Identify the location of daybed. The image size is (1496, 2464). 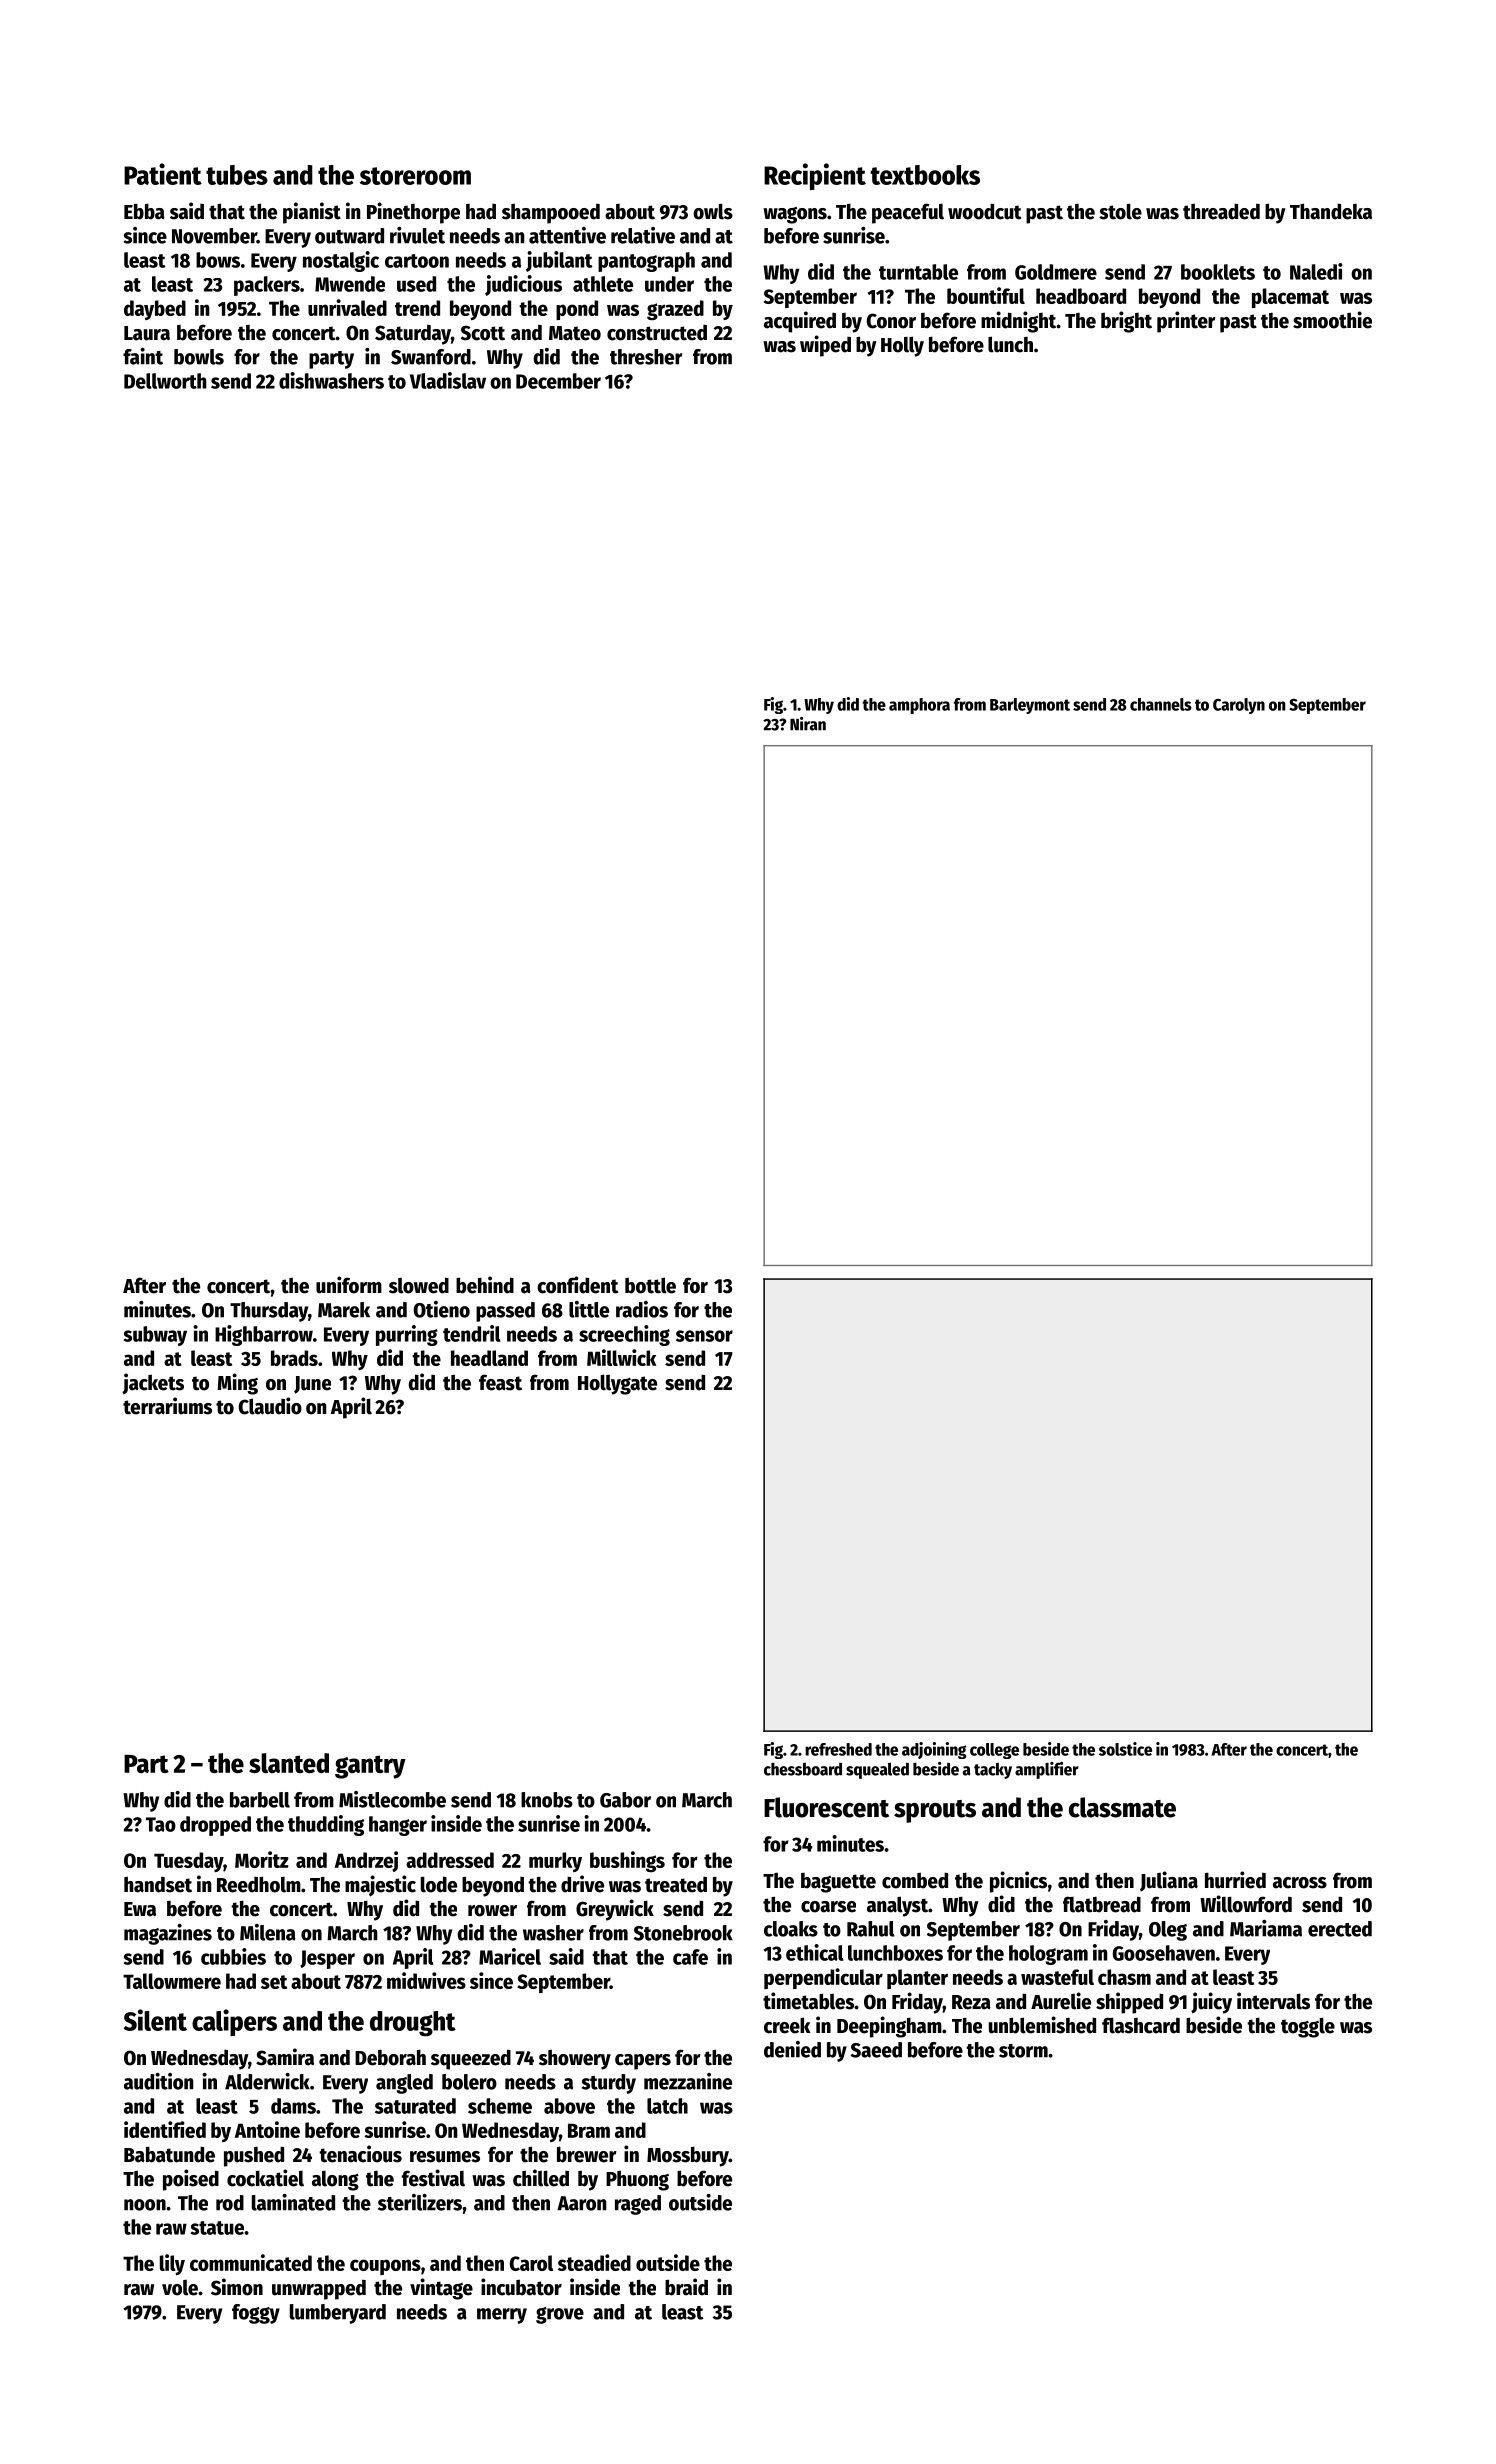
(155, 310).
